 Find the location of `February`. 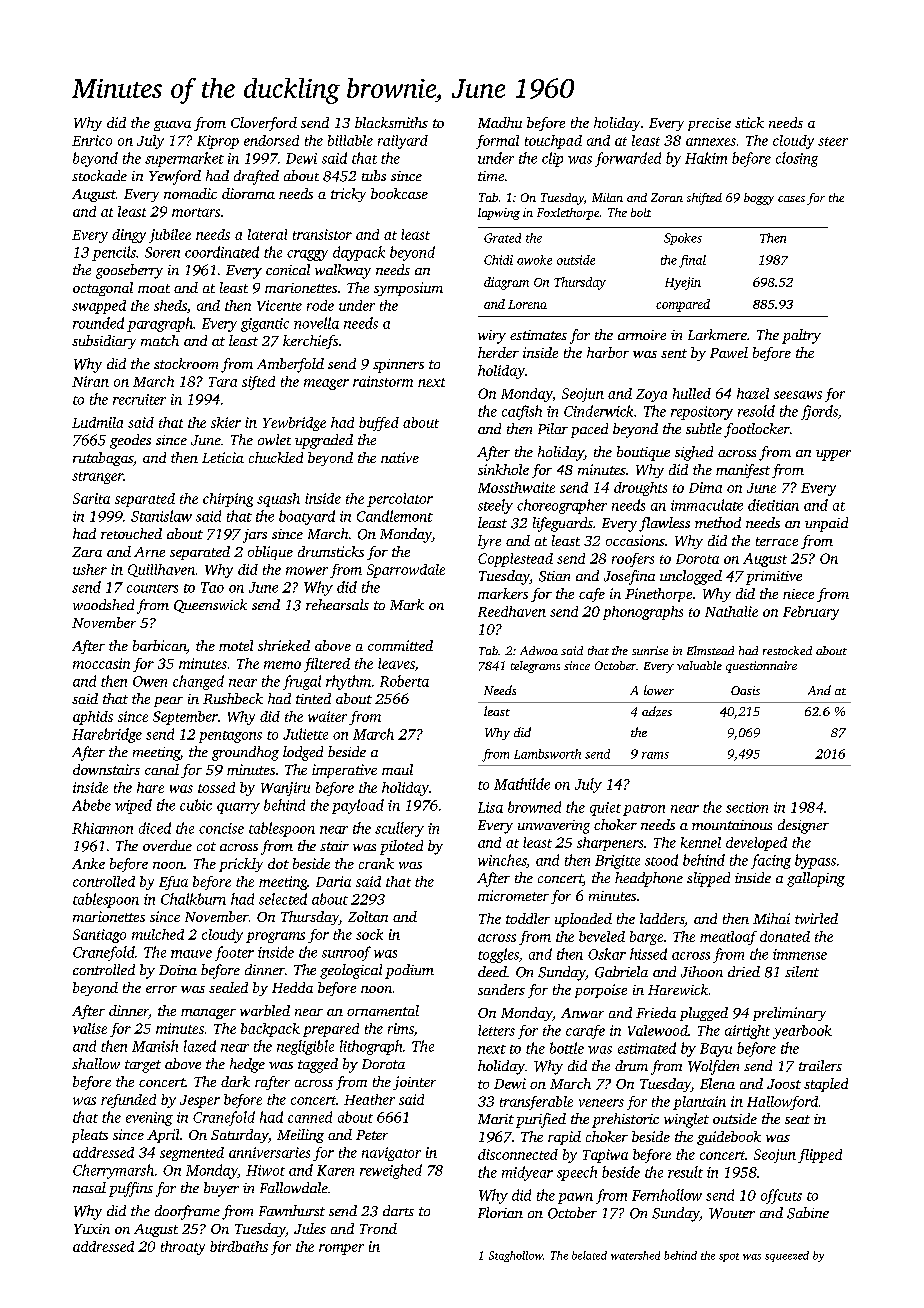

February is located at coordinates (811, 613).
